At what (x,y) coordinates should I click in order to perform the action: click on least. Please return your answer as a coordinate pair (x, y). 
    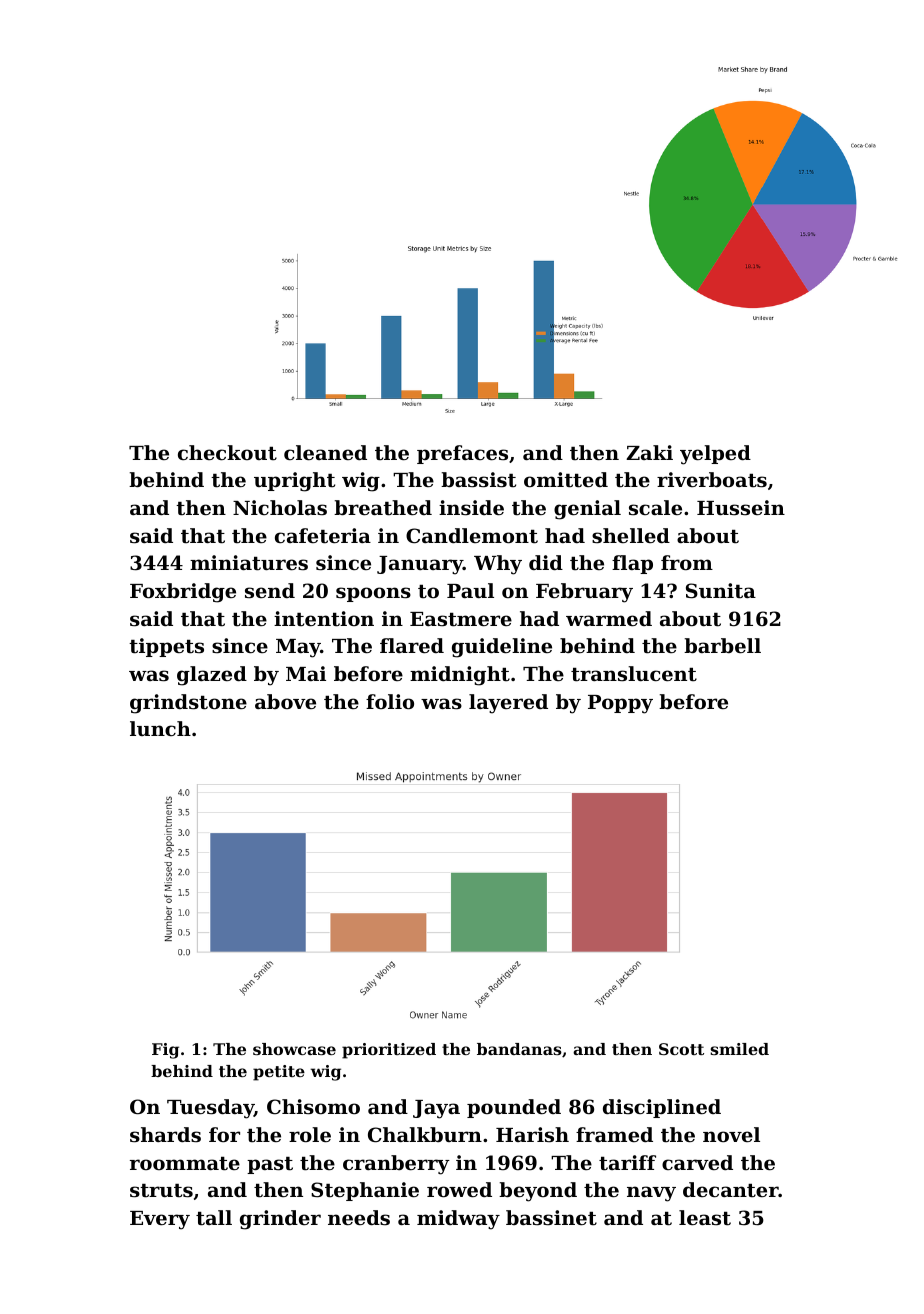
    Looking at the image, I should click on (705, 1218).
